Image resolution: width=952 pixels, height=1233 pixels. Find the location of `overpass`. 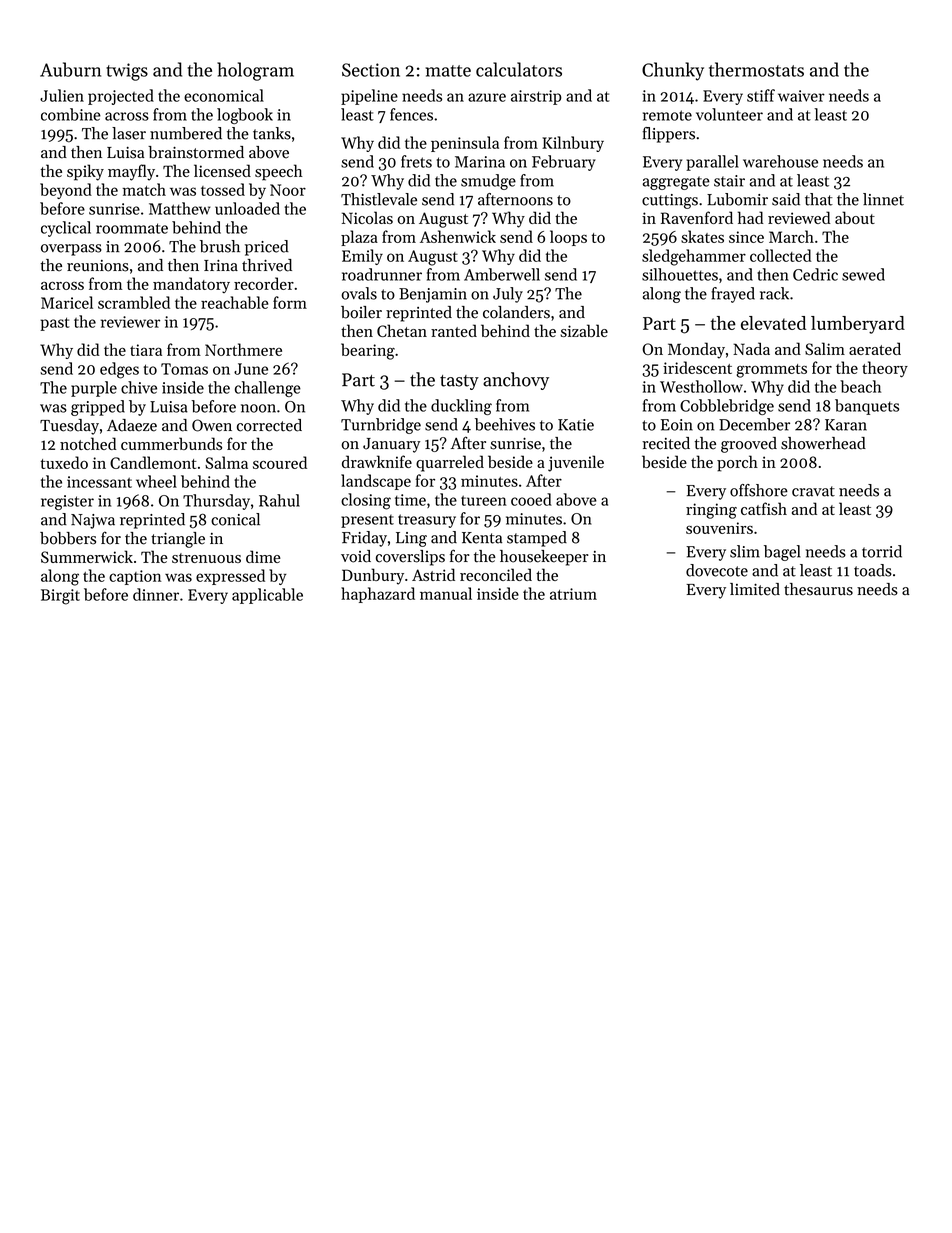

overpass is located at coordinates (71, 250).
